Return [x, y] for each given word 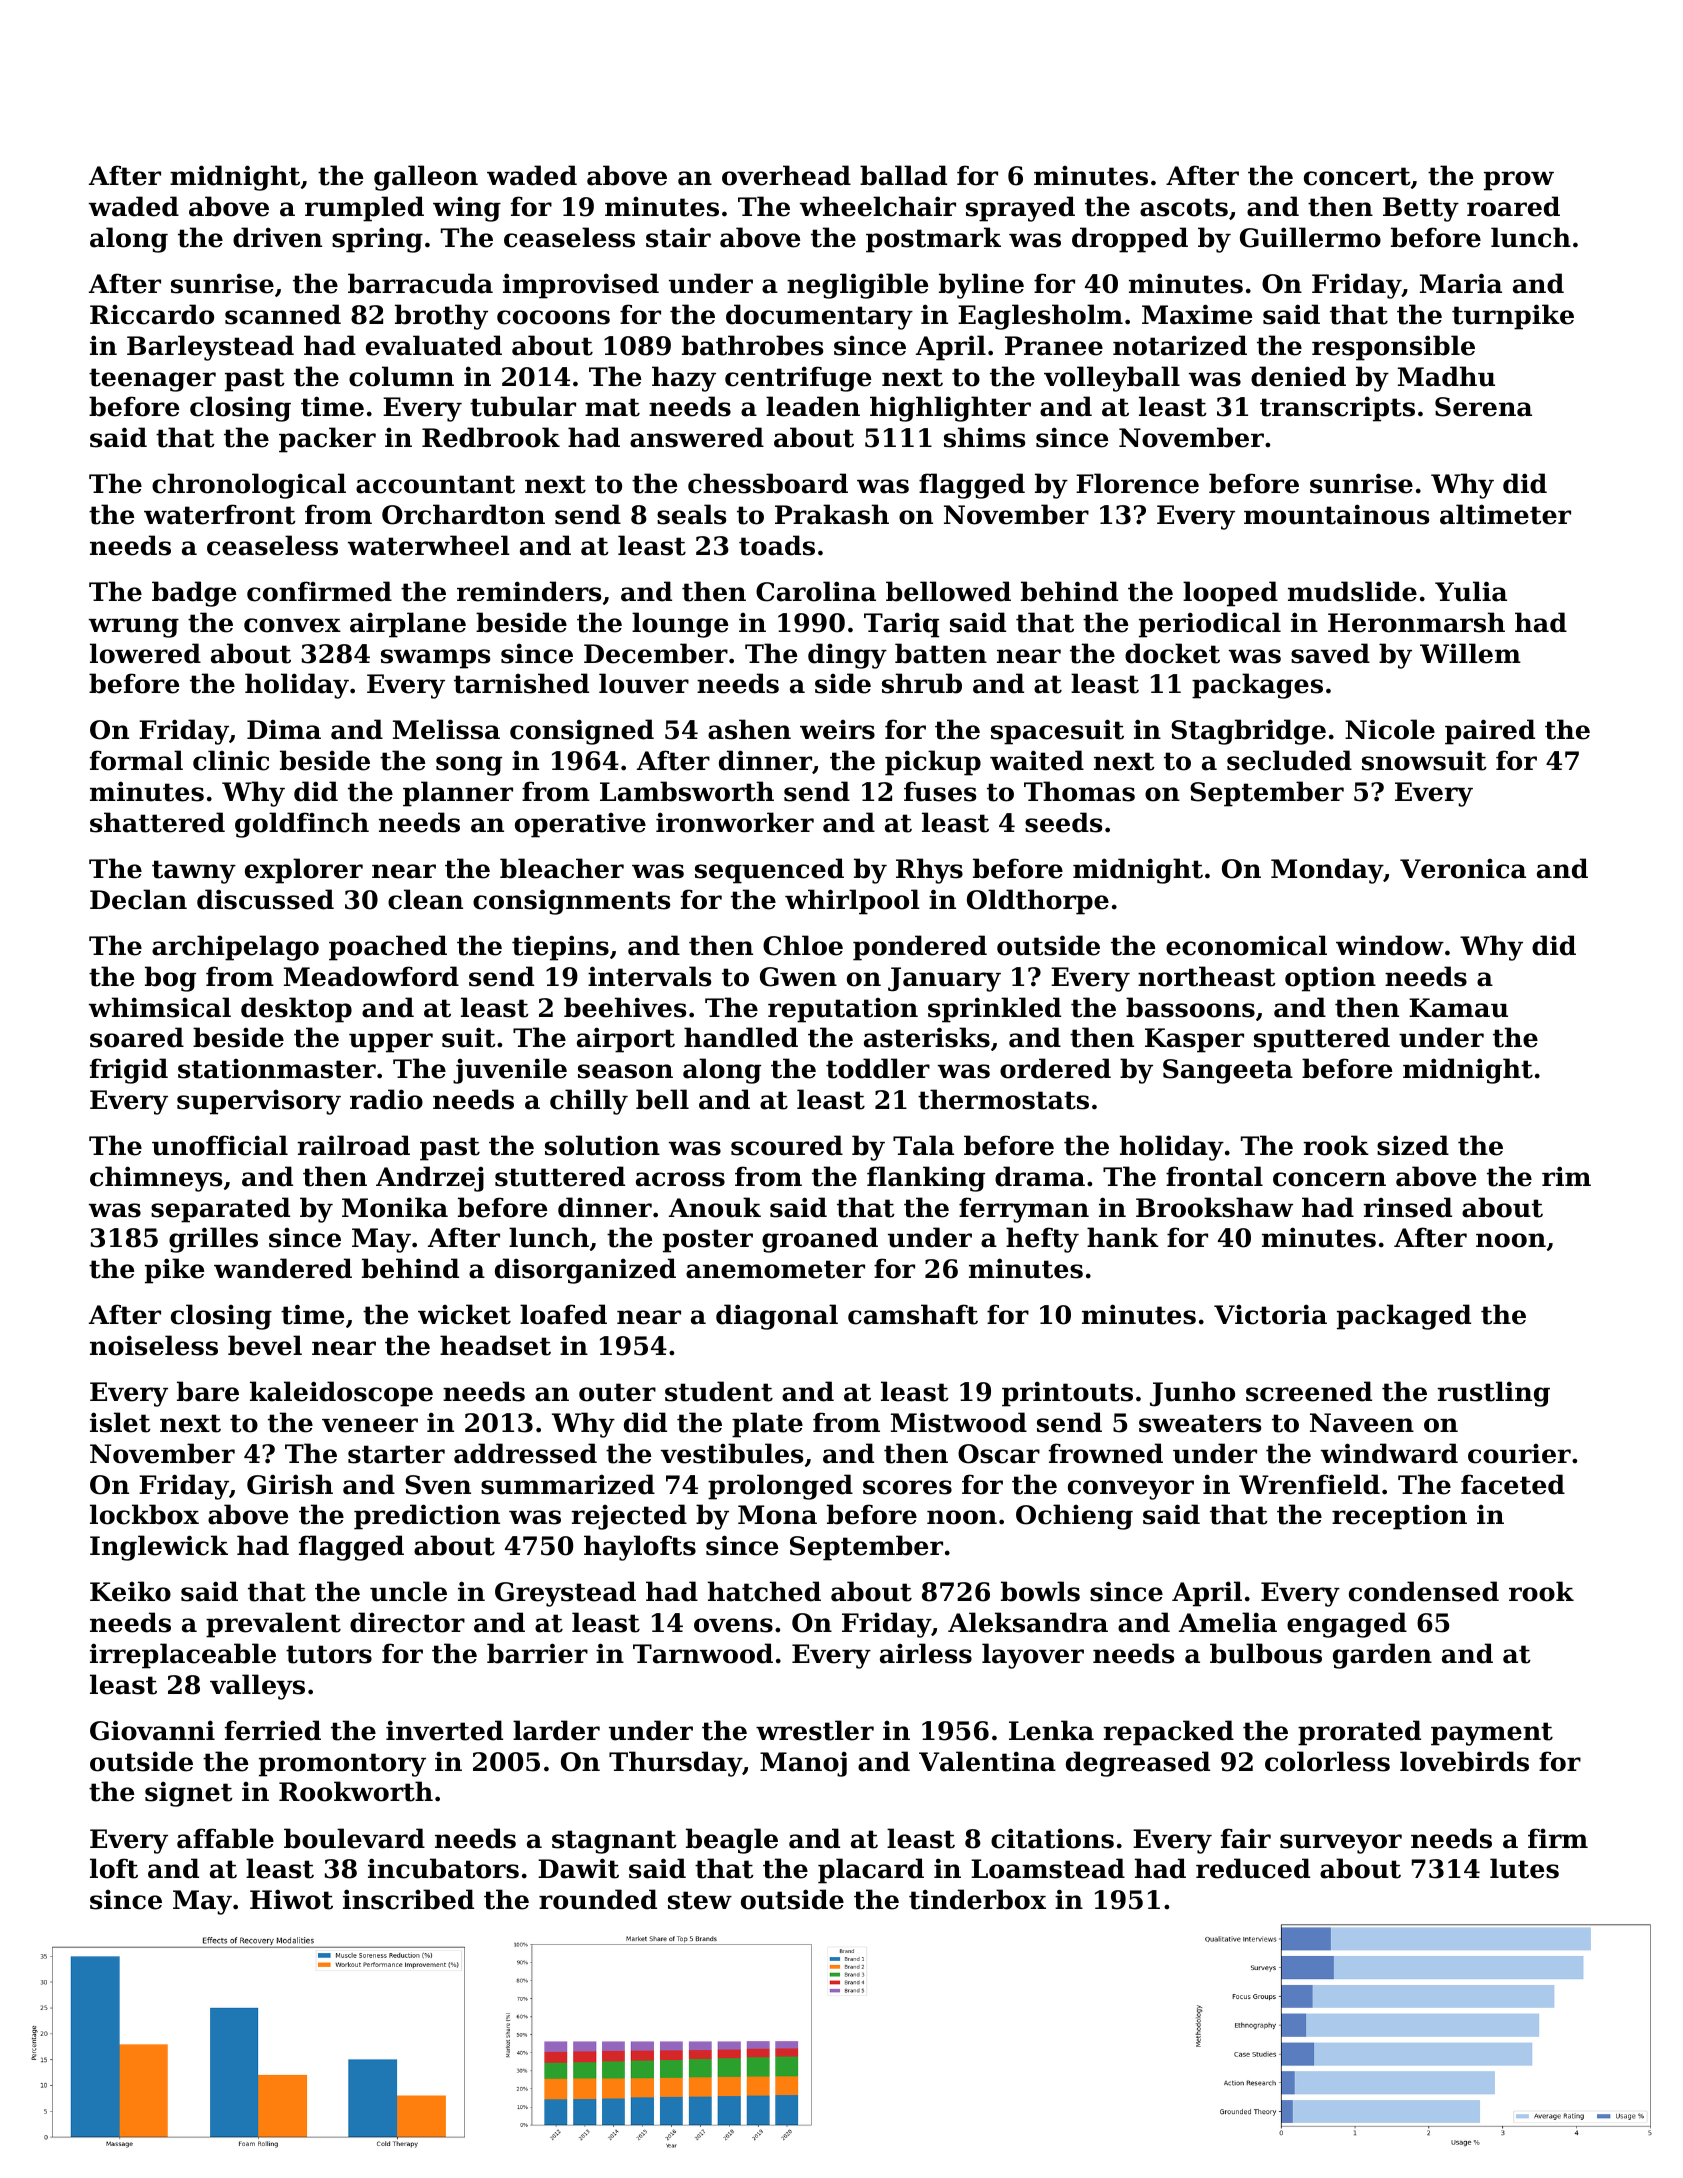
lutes [1524, 1868]
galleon [426, 178]
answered [697, 437]
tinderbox [977, 1899]
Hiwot [291, 1899]
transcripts [1337, 409]
